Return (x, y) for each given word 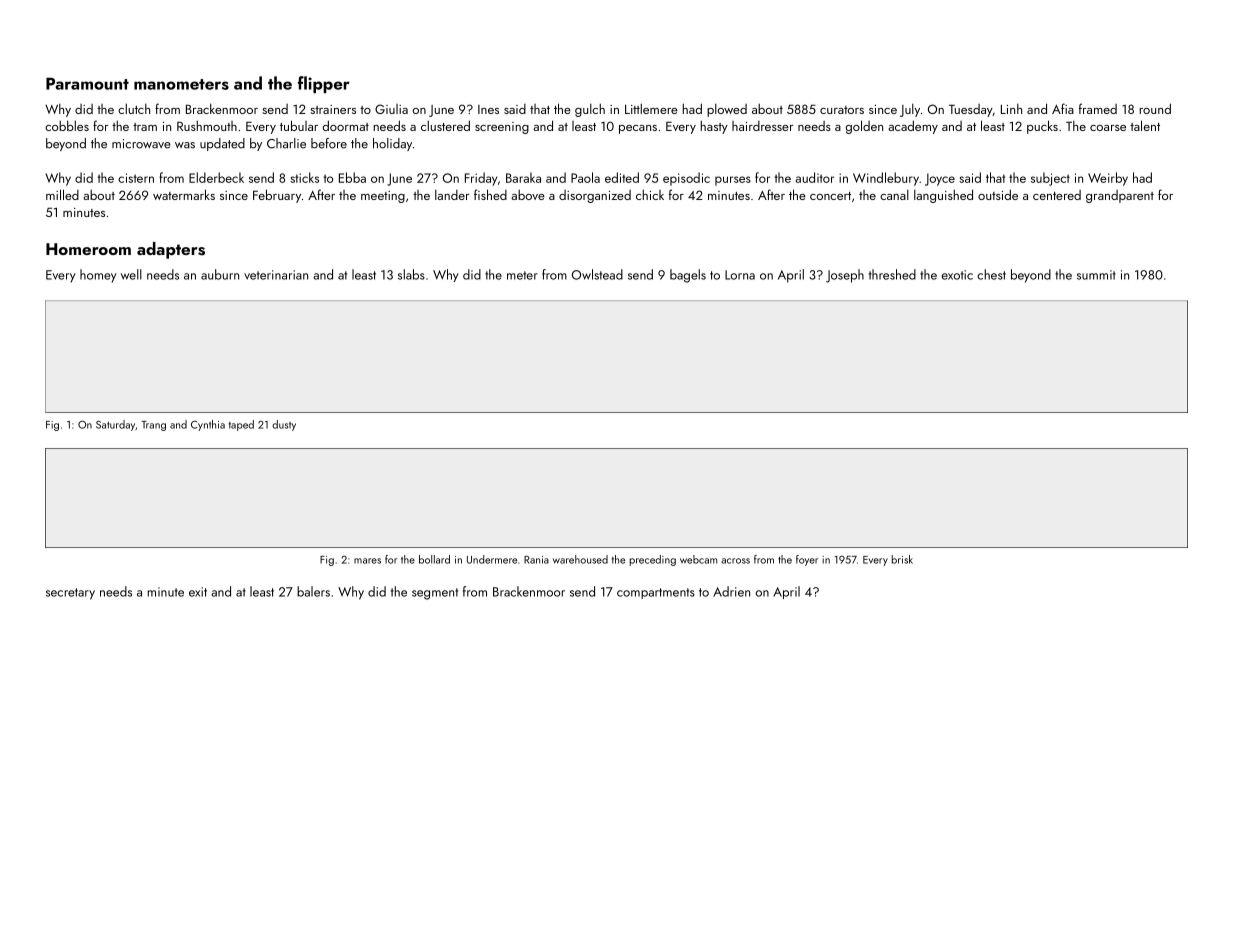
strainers (333, 109)
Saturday (115, 425)
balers (313, 591)
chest (991, 274)
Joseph (845, 276)
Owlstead (597, 274)
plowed (727, 110)
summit (1096, 275)
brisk (902, 559)
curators (842, 110)
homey (98, 276)
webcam (698, 559)
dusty (284, 425)
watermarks (184, 194)
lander (452, 195)
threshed (892, 274)
